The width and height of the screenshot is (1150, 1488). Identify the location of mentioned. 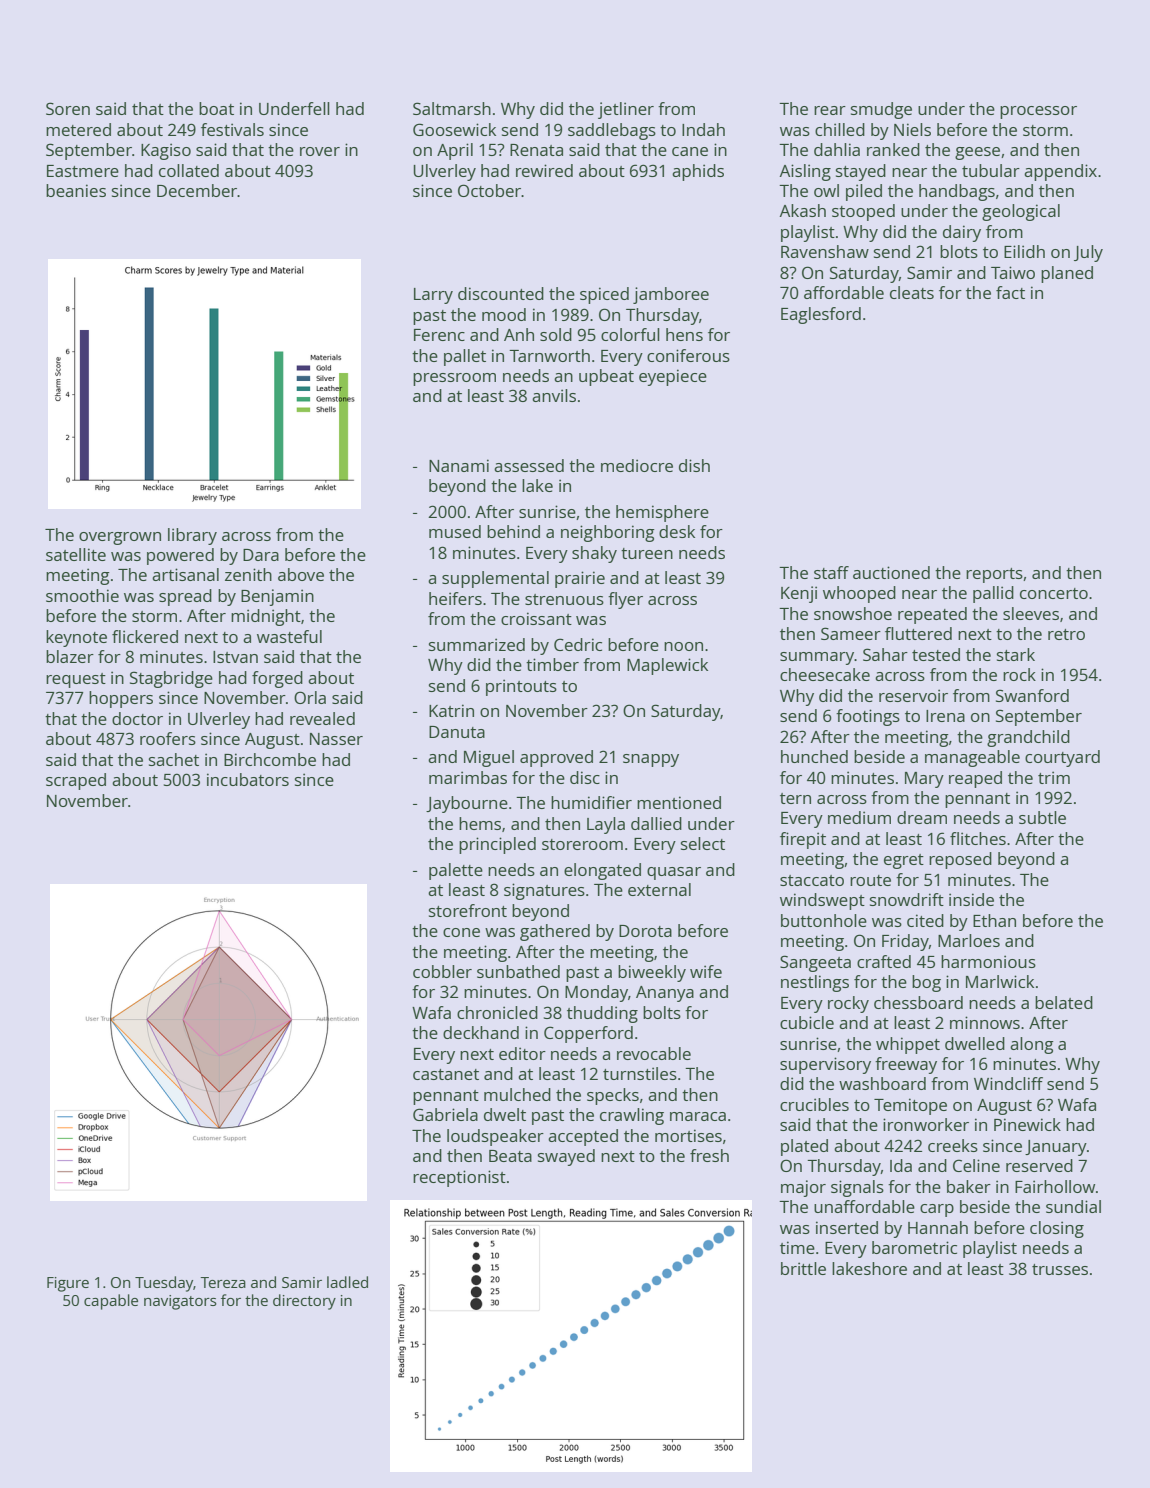
(679, 802).
